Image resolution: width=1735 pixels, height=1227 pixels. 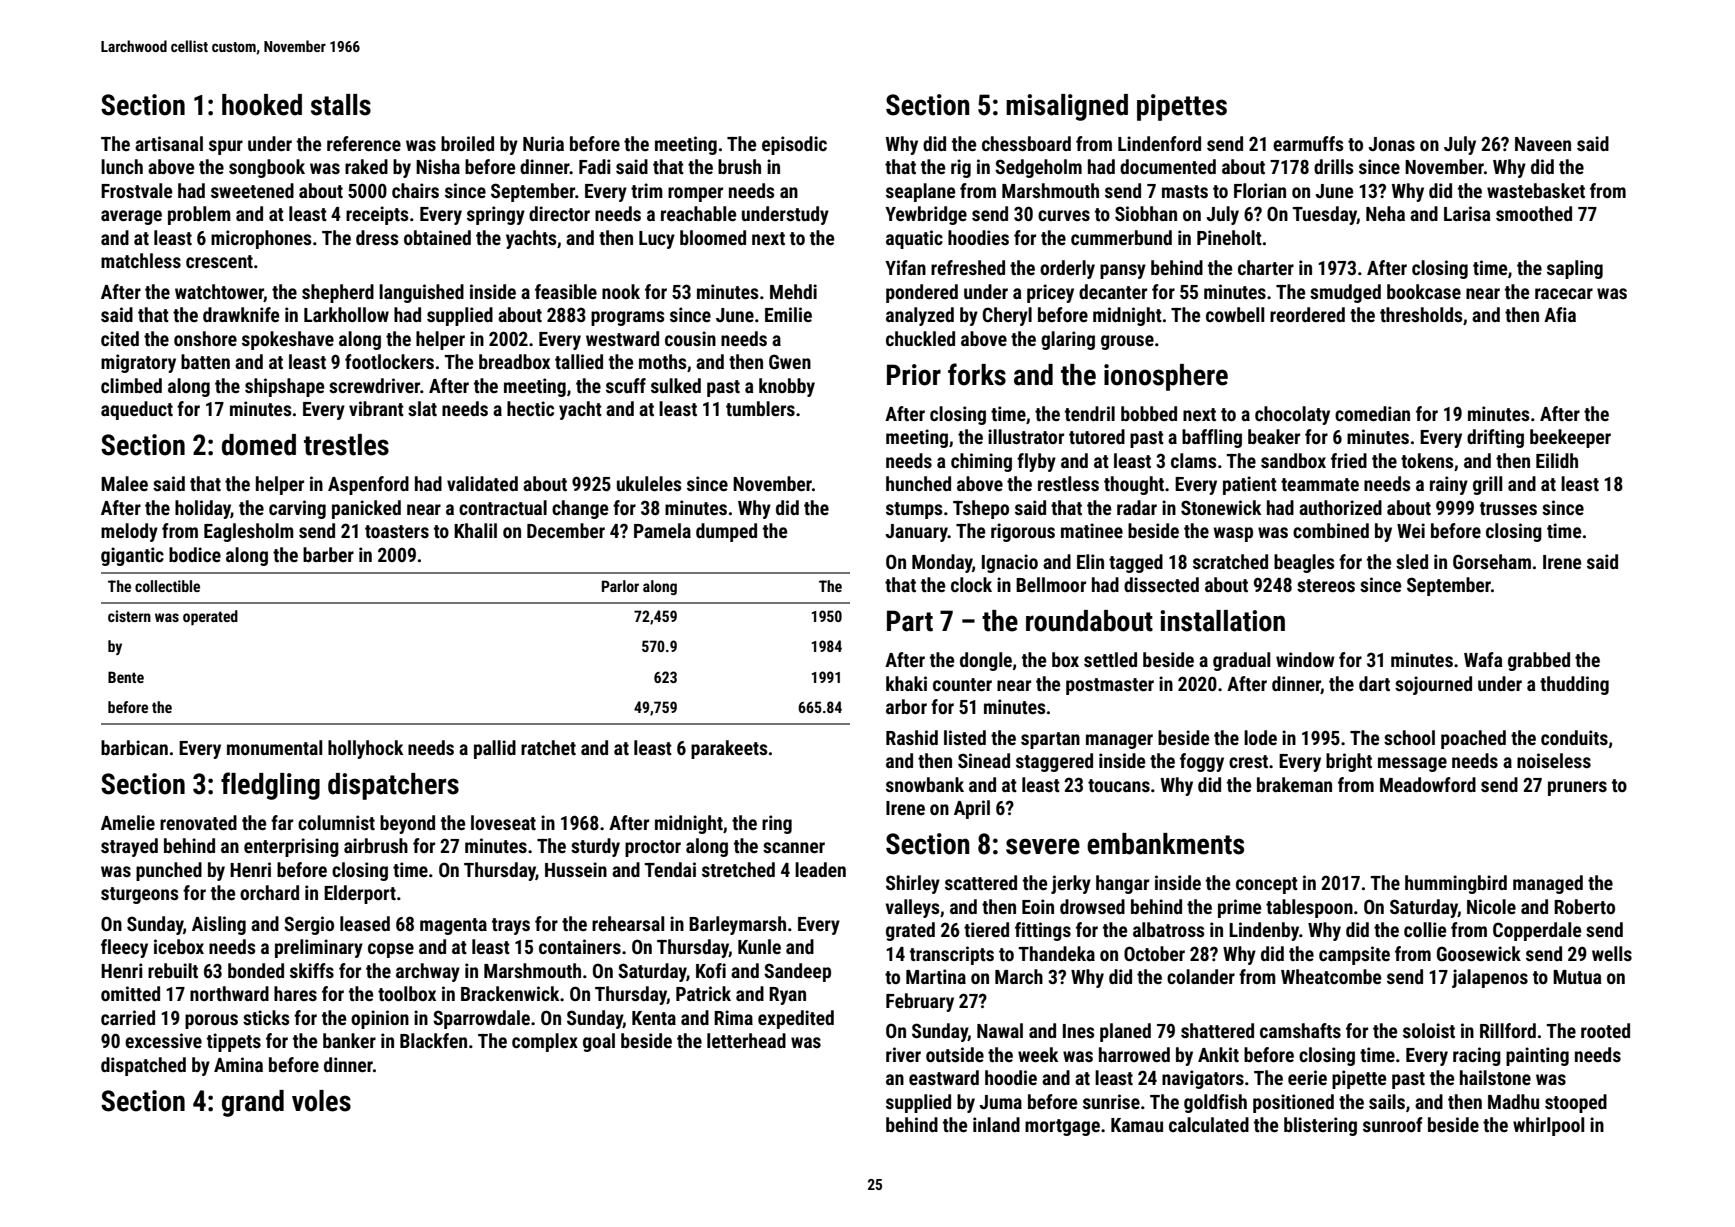 What do you see at coordinates (726, 532) in the screenshot?
I see `dumped` at bounding box center [726, 532].
